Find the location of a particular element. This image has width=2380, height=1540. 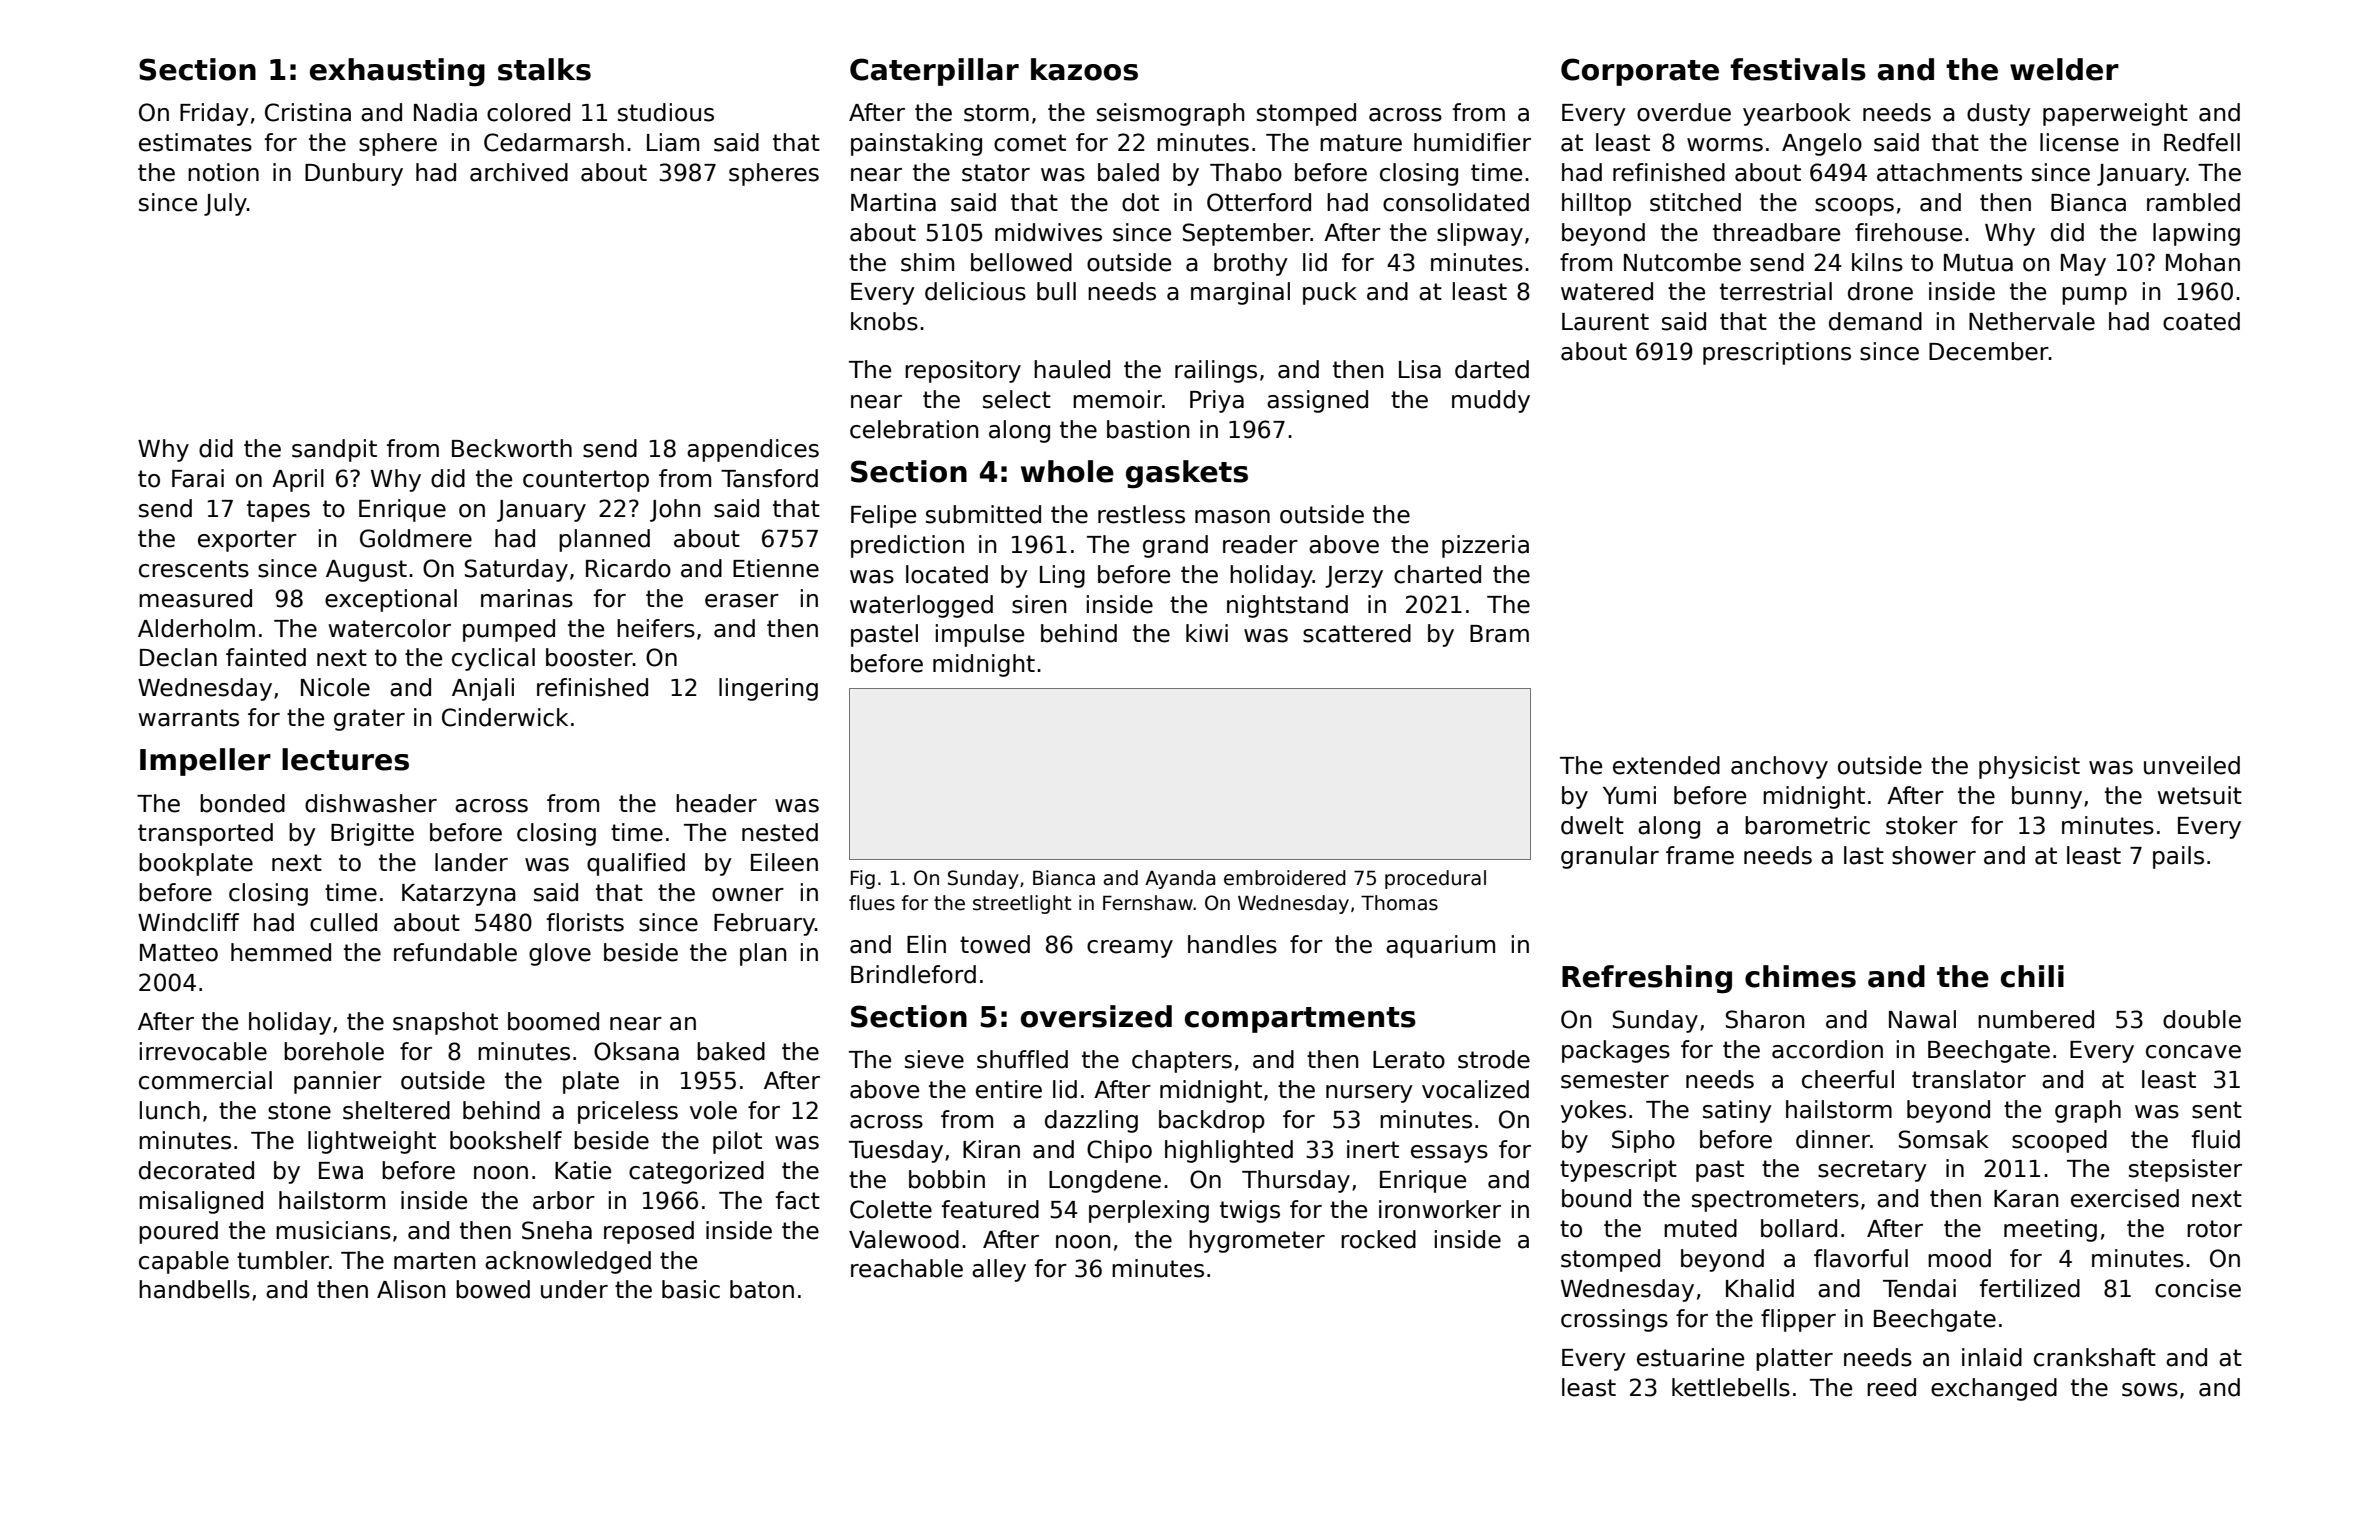

sows is located at coordinates (2150, 1390).
